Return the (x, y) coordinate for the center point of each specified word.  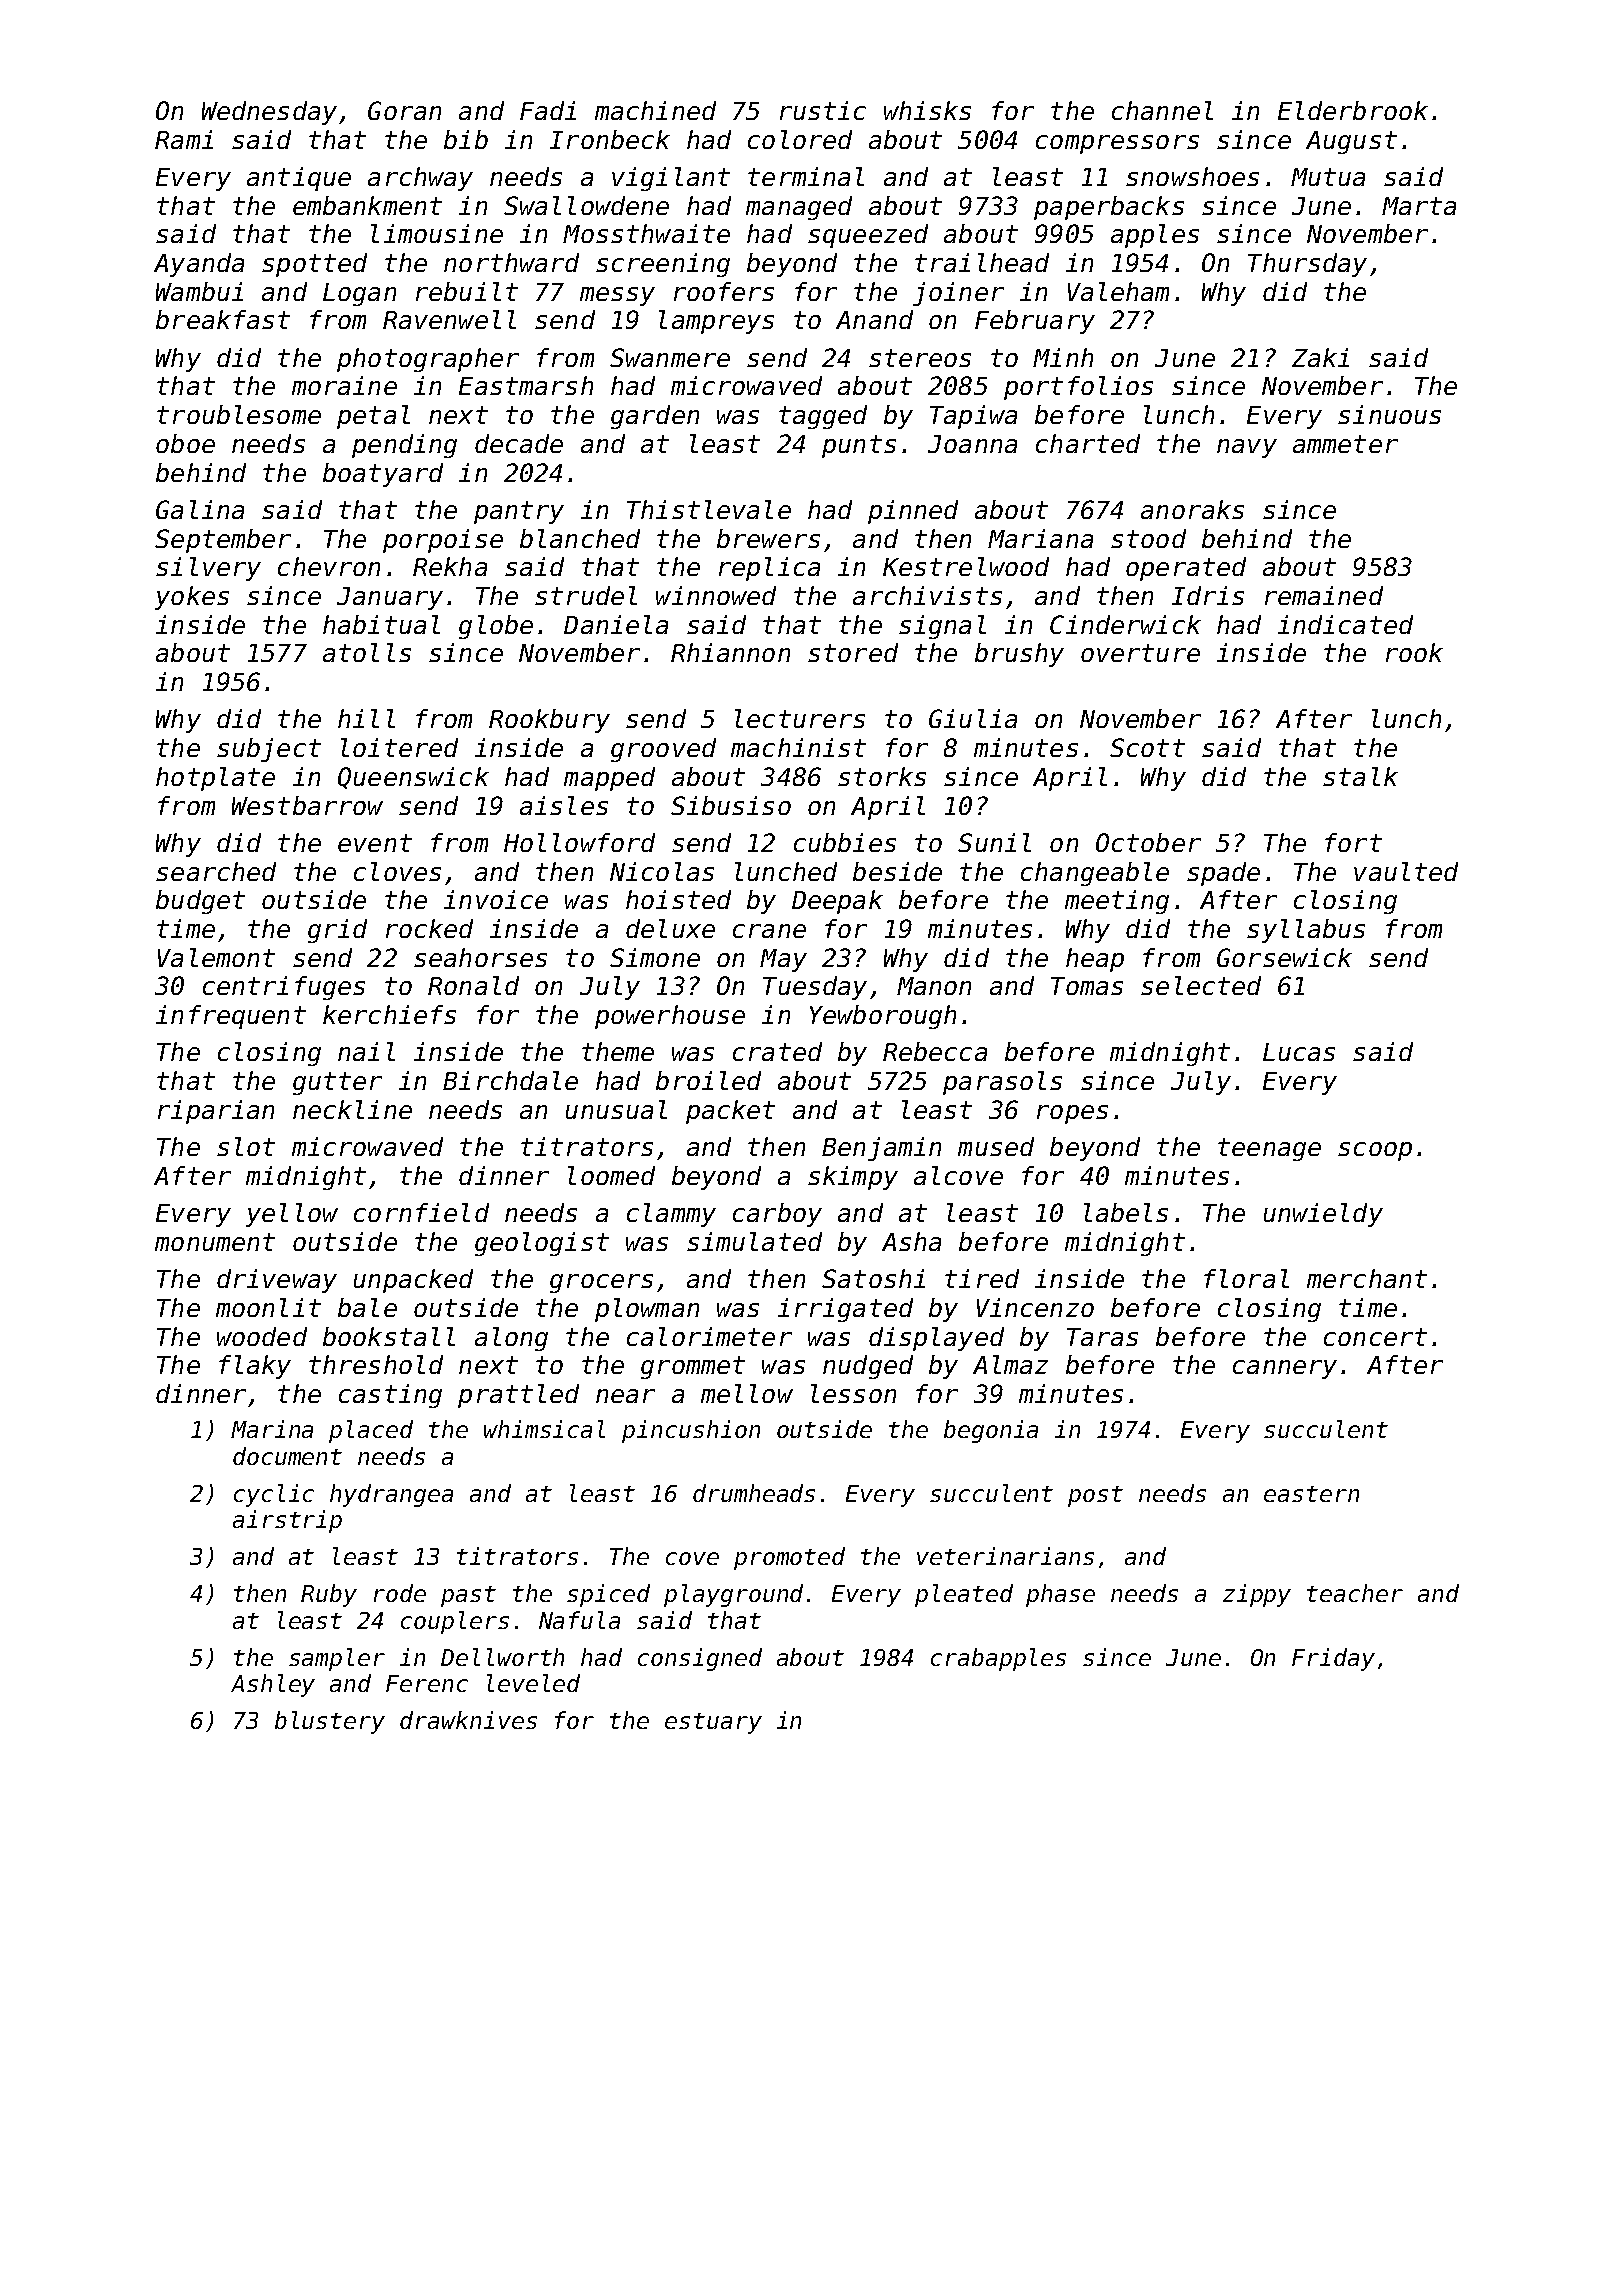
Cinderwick (1125, 624)
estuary (713, 1723)
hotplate (215, 779)
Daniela (616, 624)
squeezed (868, 236)
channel (1162, 110)
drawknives (468, 1720)
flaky (255, 1367)
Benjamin (881, 1149)
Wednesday (269, 113)
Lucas (1299, 1052)
